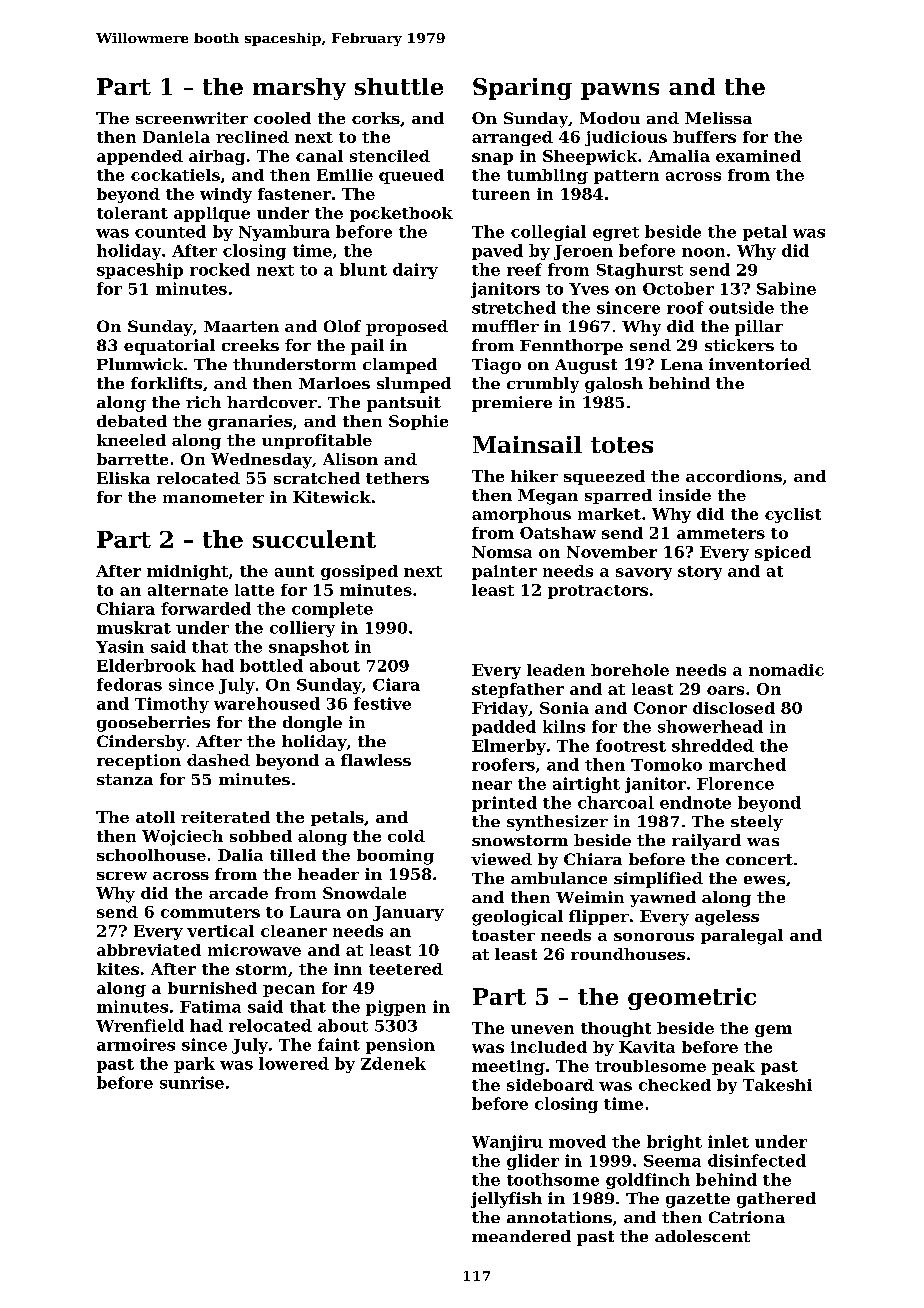 Image resolution: width=924 pixels, height=1308 pixels. I want to click on muffler, so click(505, 326).
